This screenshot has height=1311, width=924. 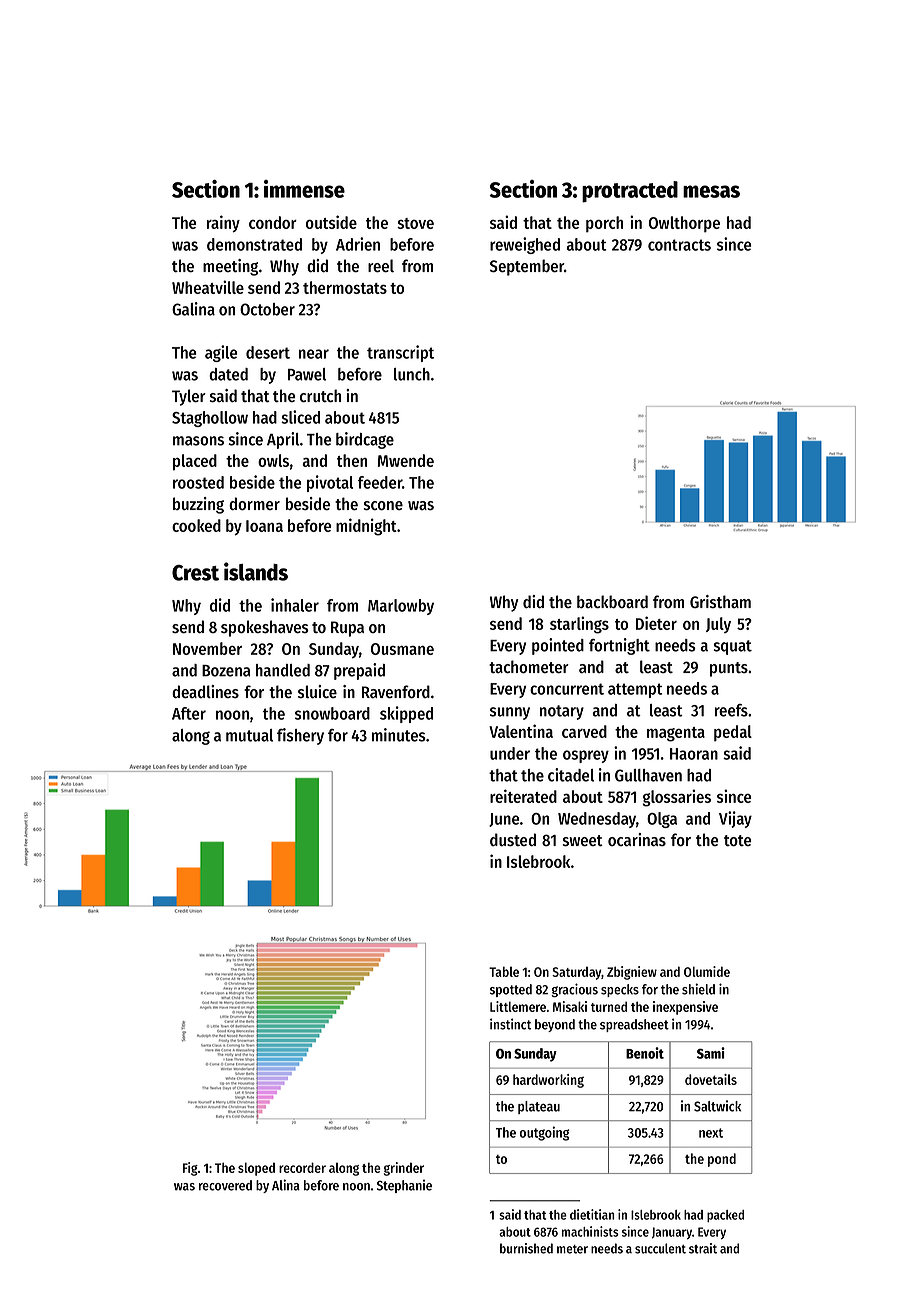 What do you see at coordinates (660, 1248) in the screenshot?
I see `succulent` at bounding box center [660, 1248].
